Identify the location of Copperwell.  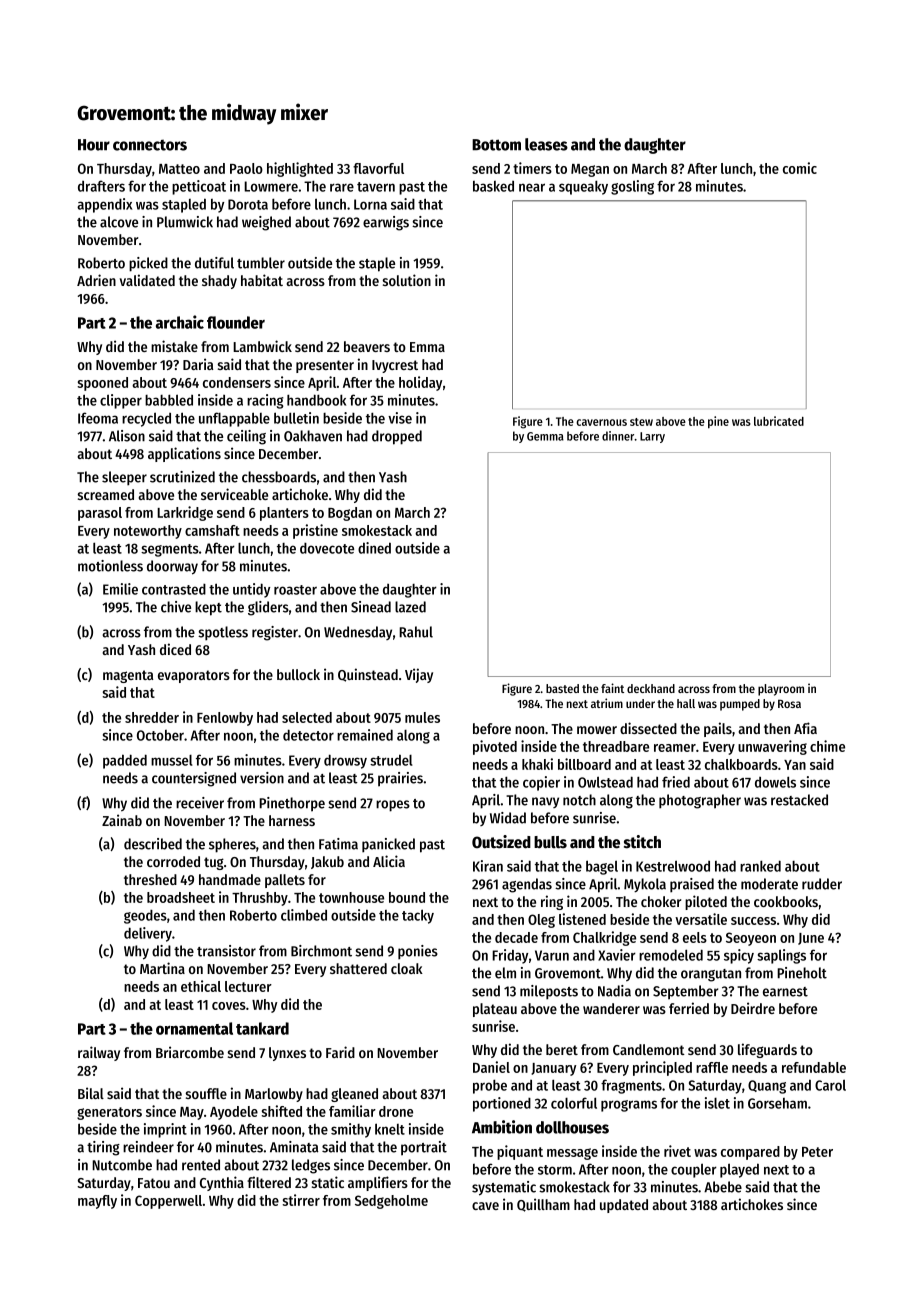
(168, 1202).
